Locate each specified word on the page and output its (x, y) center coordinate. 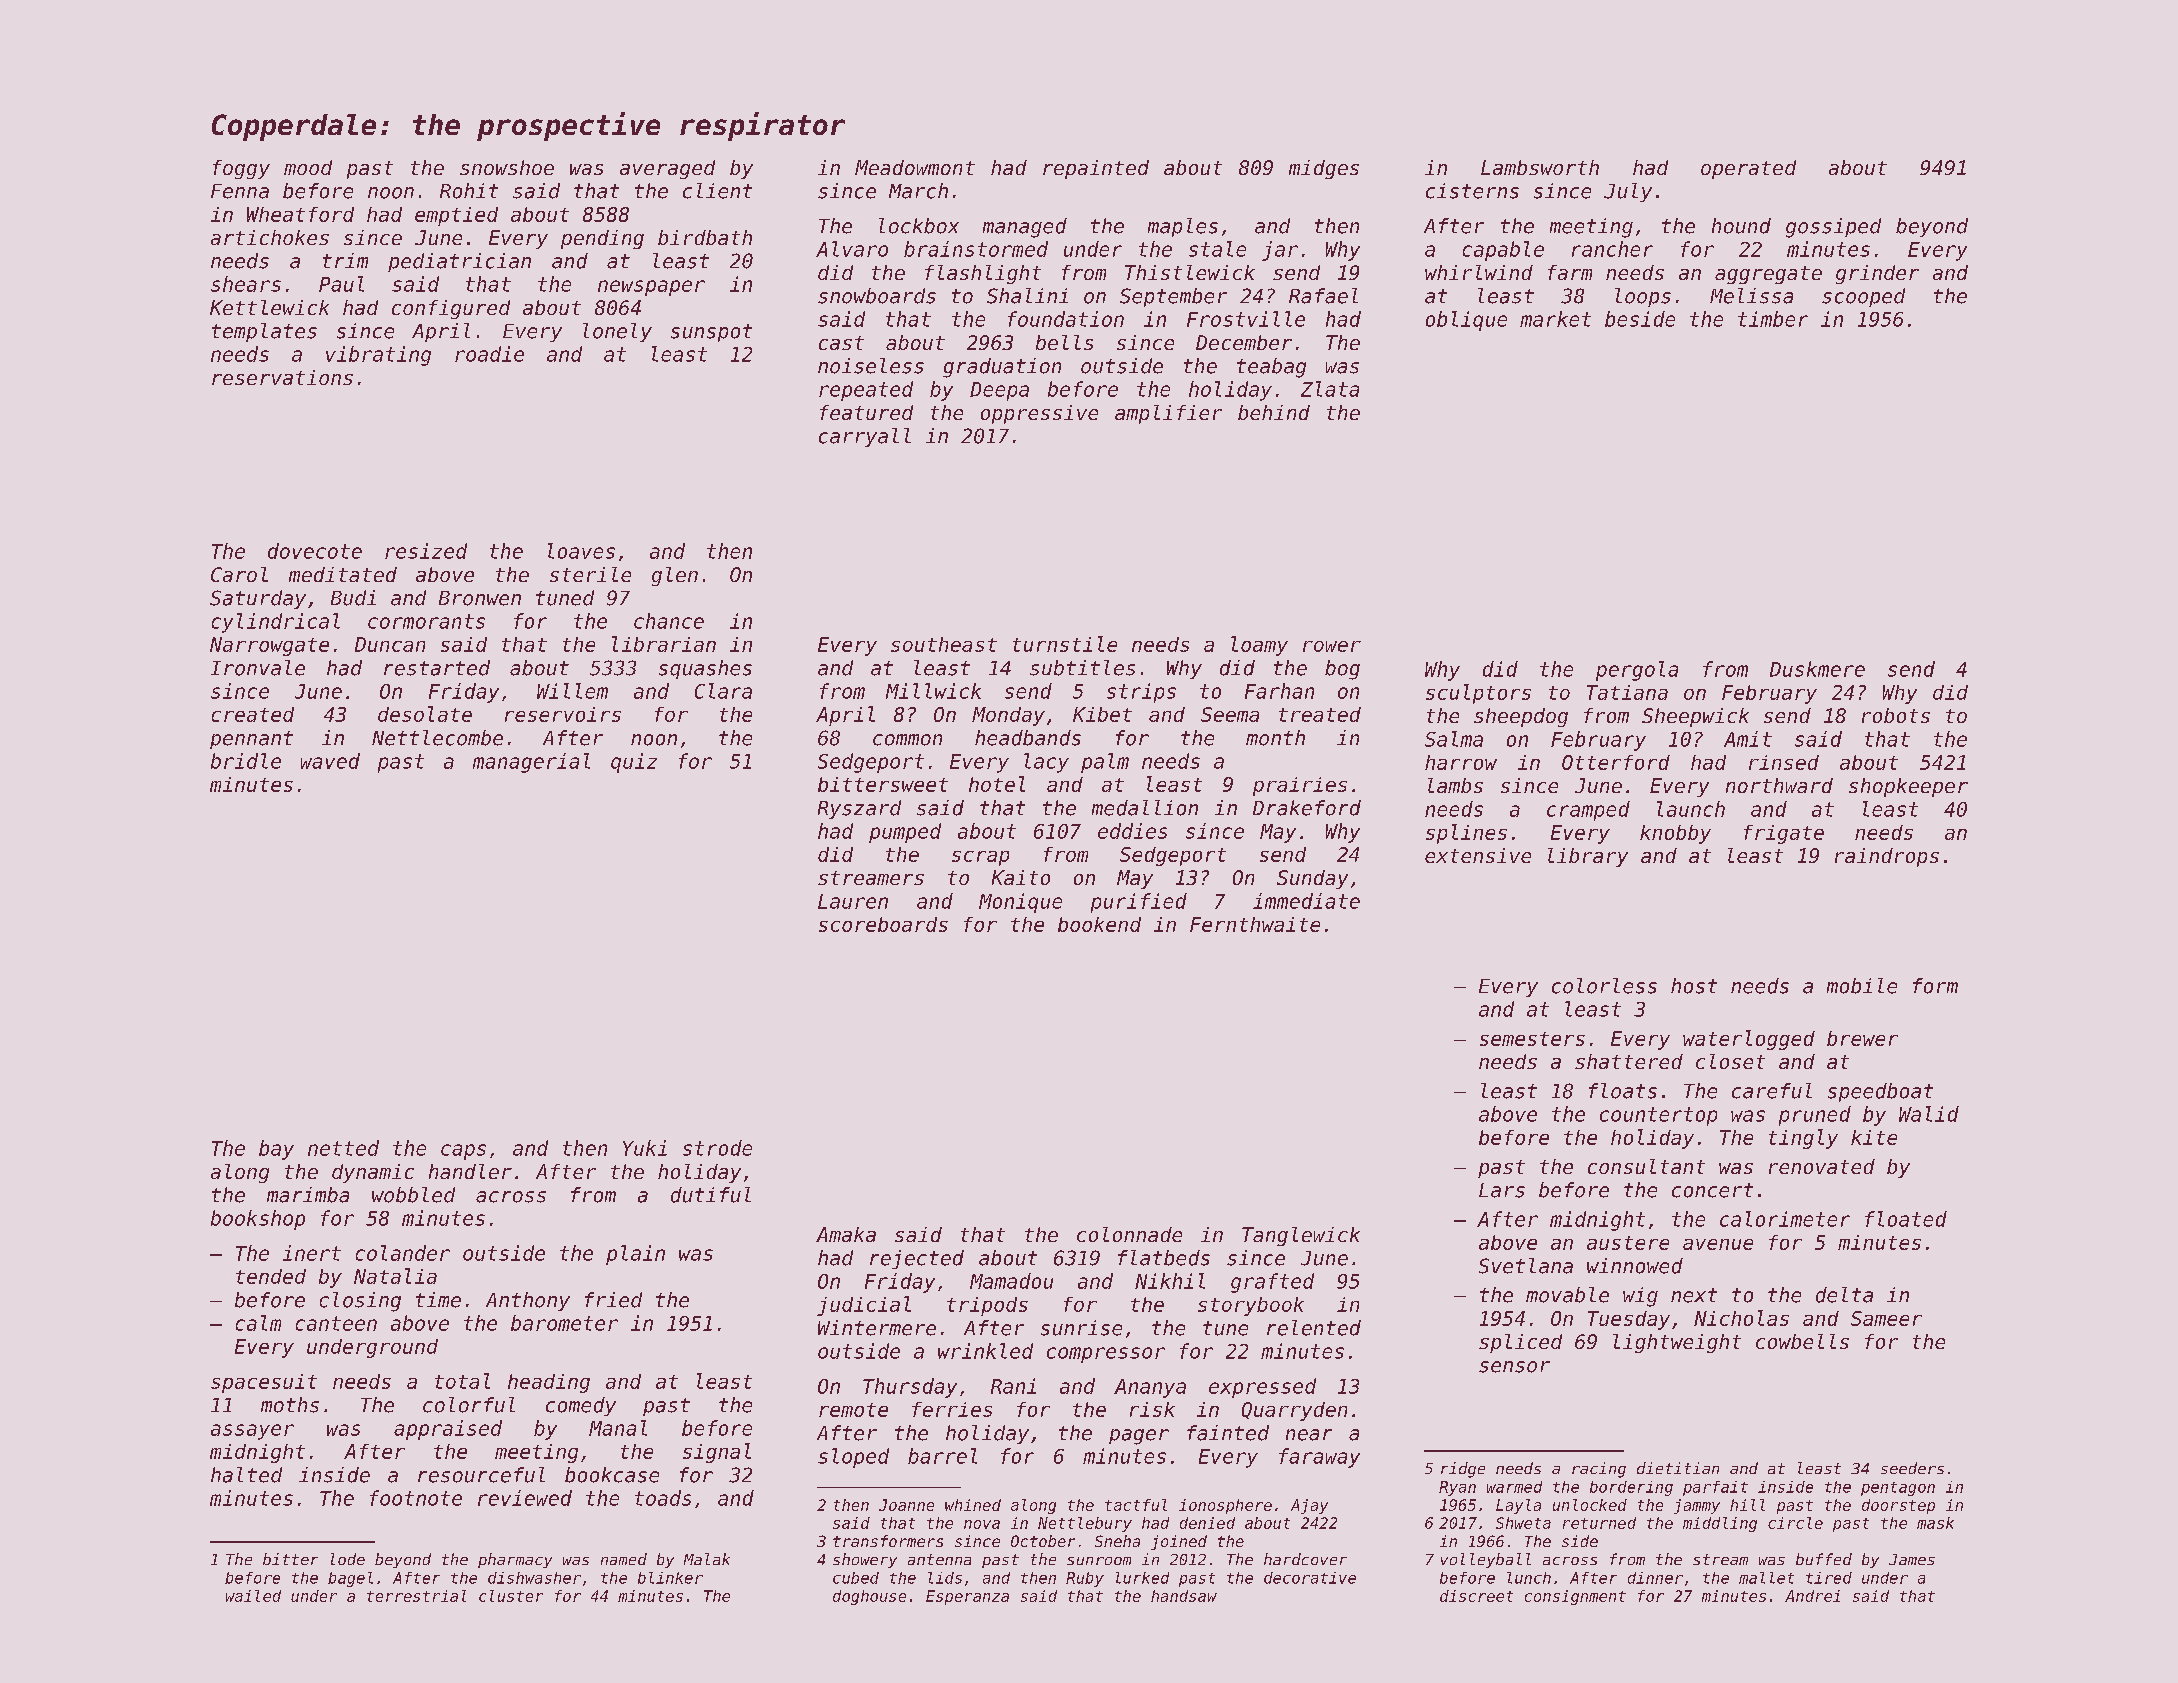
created (253, 714)
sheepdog (1521, 717)
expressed (1262, 1388)
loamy (1259, 646)
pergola (1637, 671)
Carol (239, 574)
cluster (511, 1596)
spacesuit (264, 1383)
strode (717, 1148)
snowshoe (507, 167)
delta (1844, 1295)
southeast (944, 644)
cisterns (1472, 191)
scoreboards (883, 924)
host (1694, 986)
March (918, 191)
